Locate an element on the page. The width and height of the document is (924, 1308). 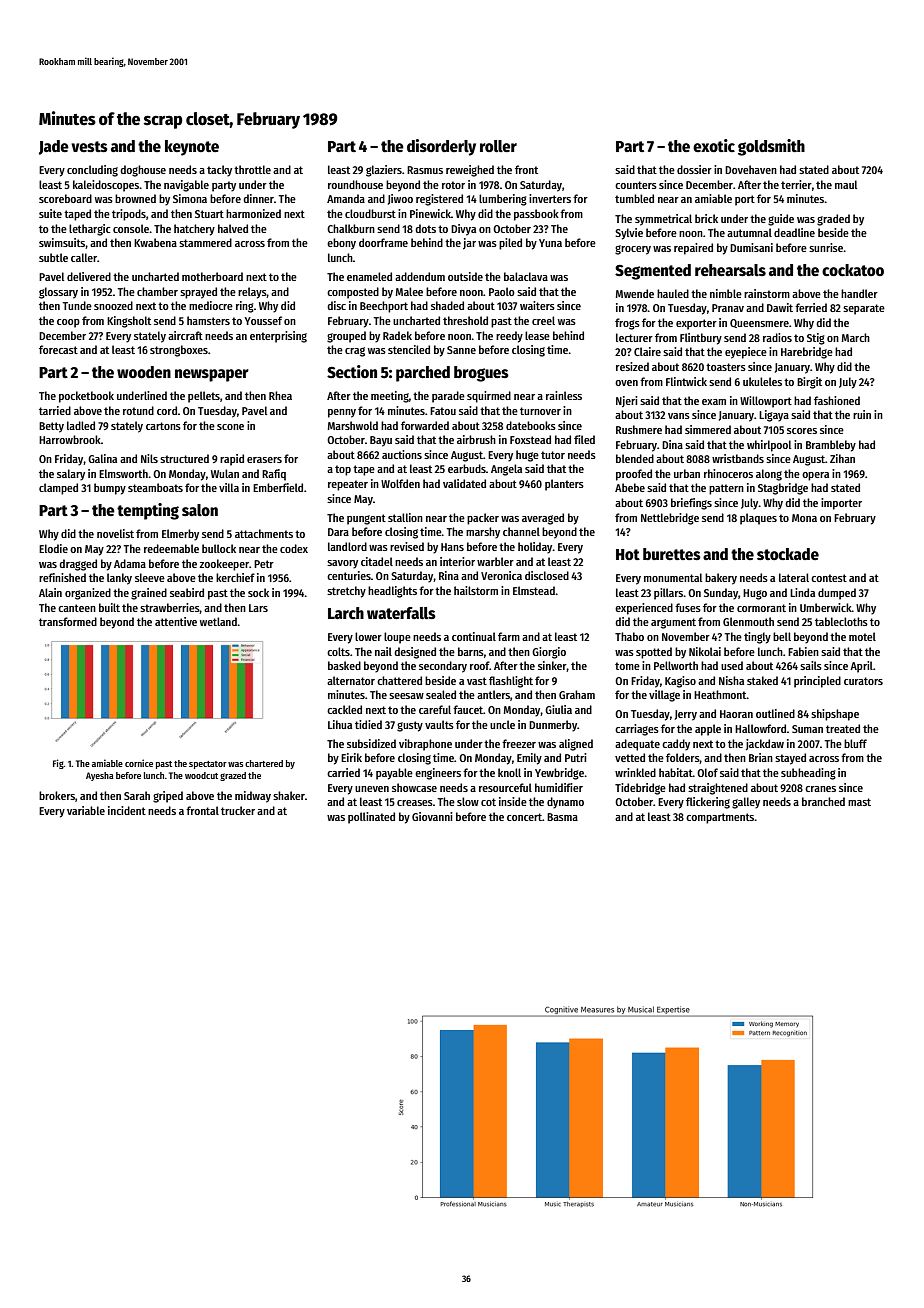
Rushmere is located at coordinates (639, 429).
